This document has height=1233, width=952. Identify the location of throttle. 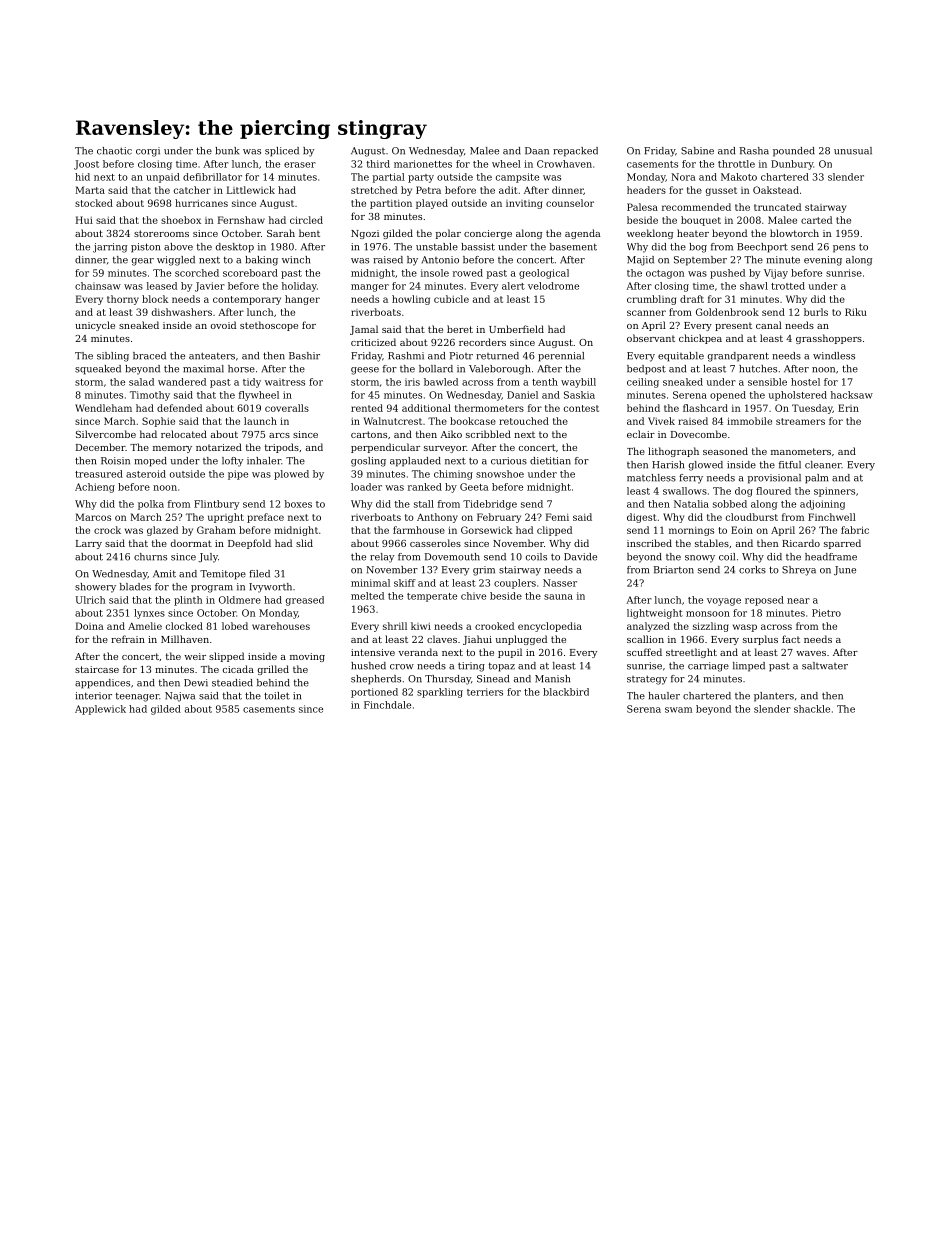
(736, 164).
